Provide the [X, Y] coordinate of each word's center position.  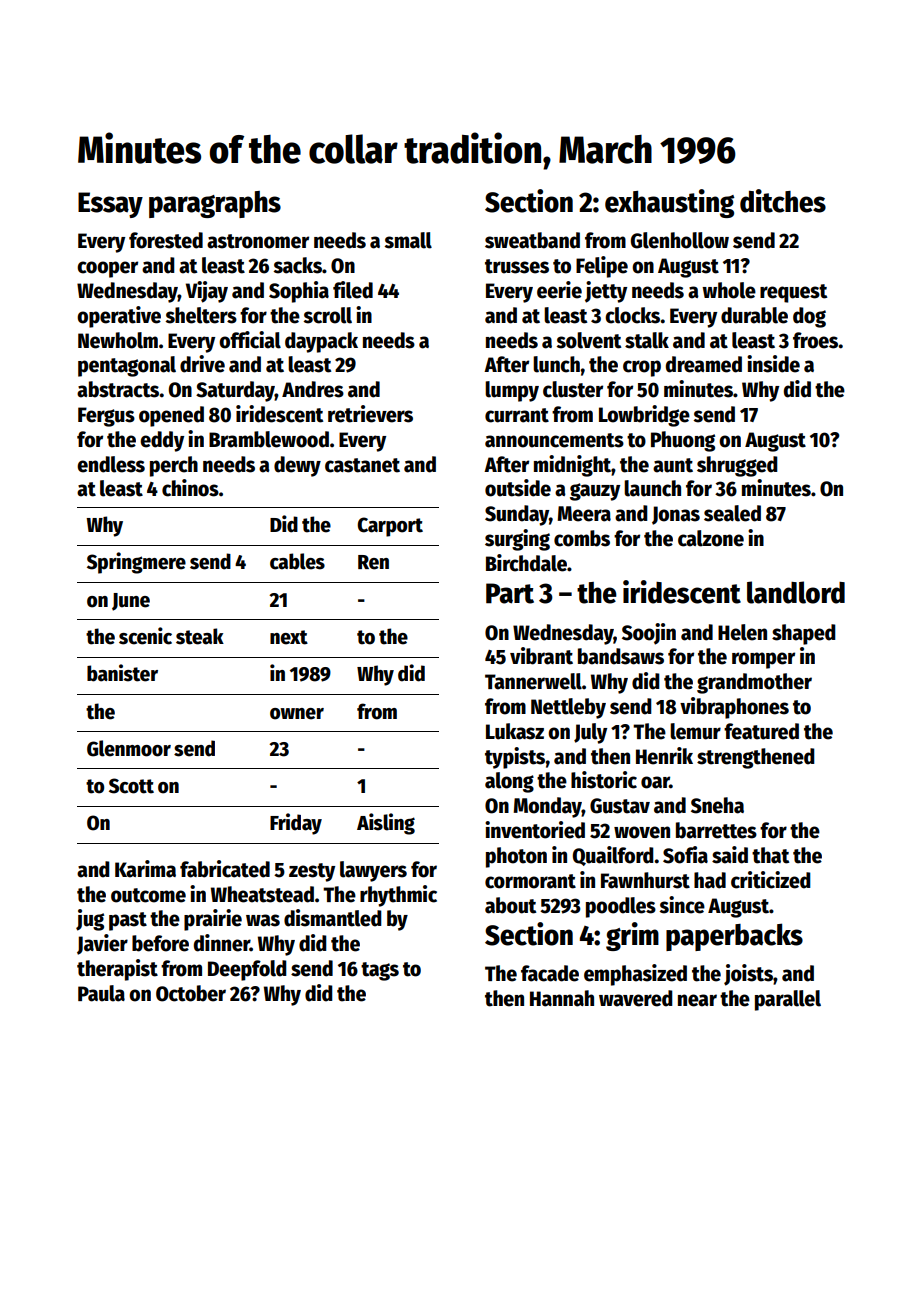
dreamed [704, 364]
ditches [783, 201]
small [408, 240]
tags [380, 971]
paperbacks [734, 937]
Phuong [683, 441]
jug [90, 920]
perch [174, 466]
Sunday [517, 515]
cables [297, 561]
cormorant [530, 881]
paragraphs [215, 204]
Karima [145, 869]
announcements [554, 440]
